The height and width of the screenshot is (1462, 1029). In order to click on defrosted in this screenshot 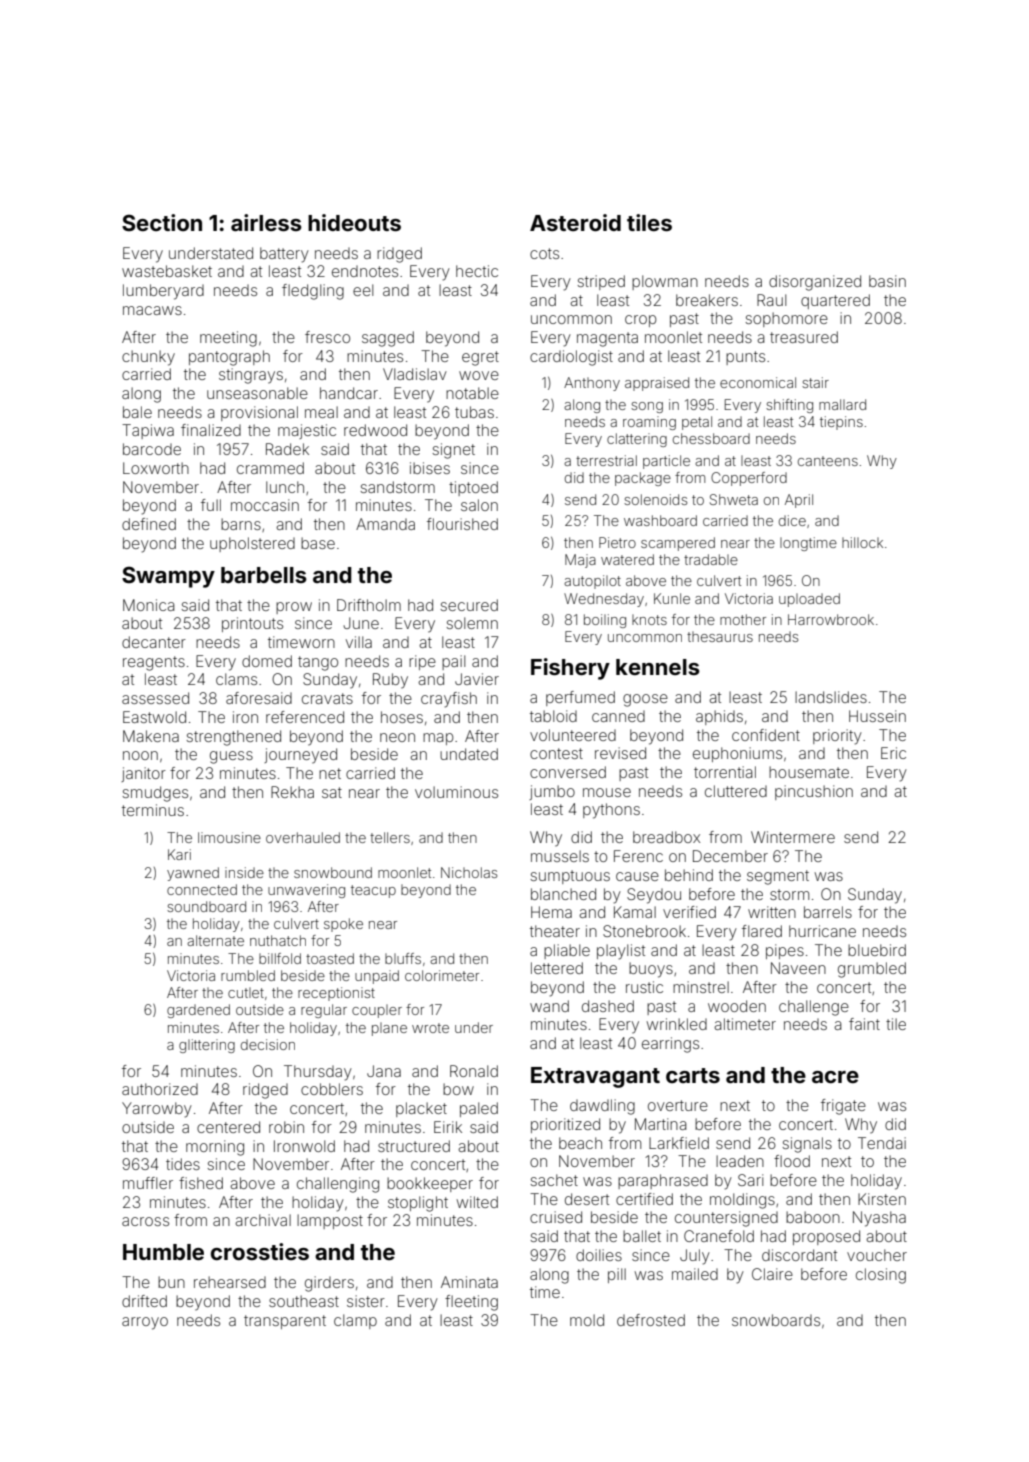, I will do `click(651, 1320)`.
